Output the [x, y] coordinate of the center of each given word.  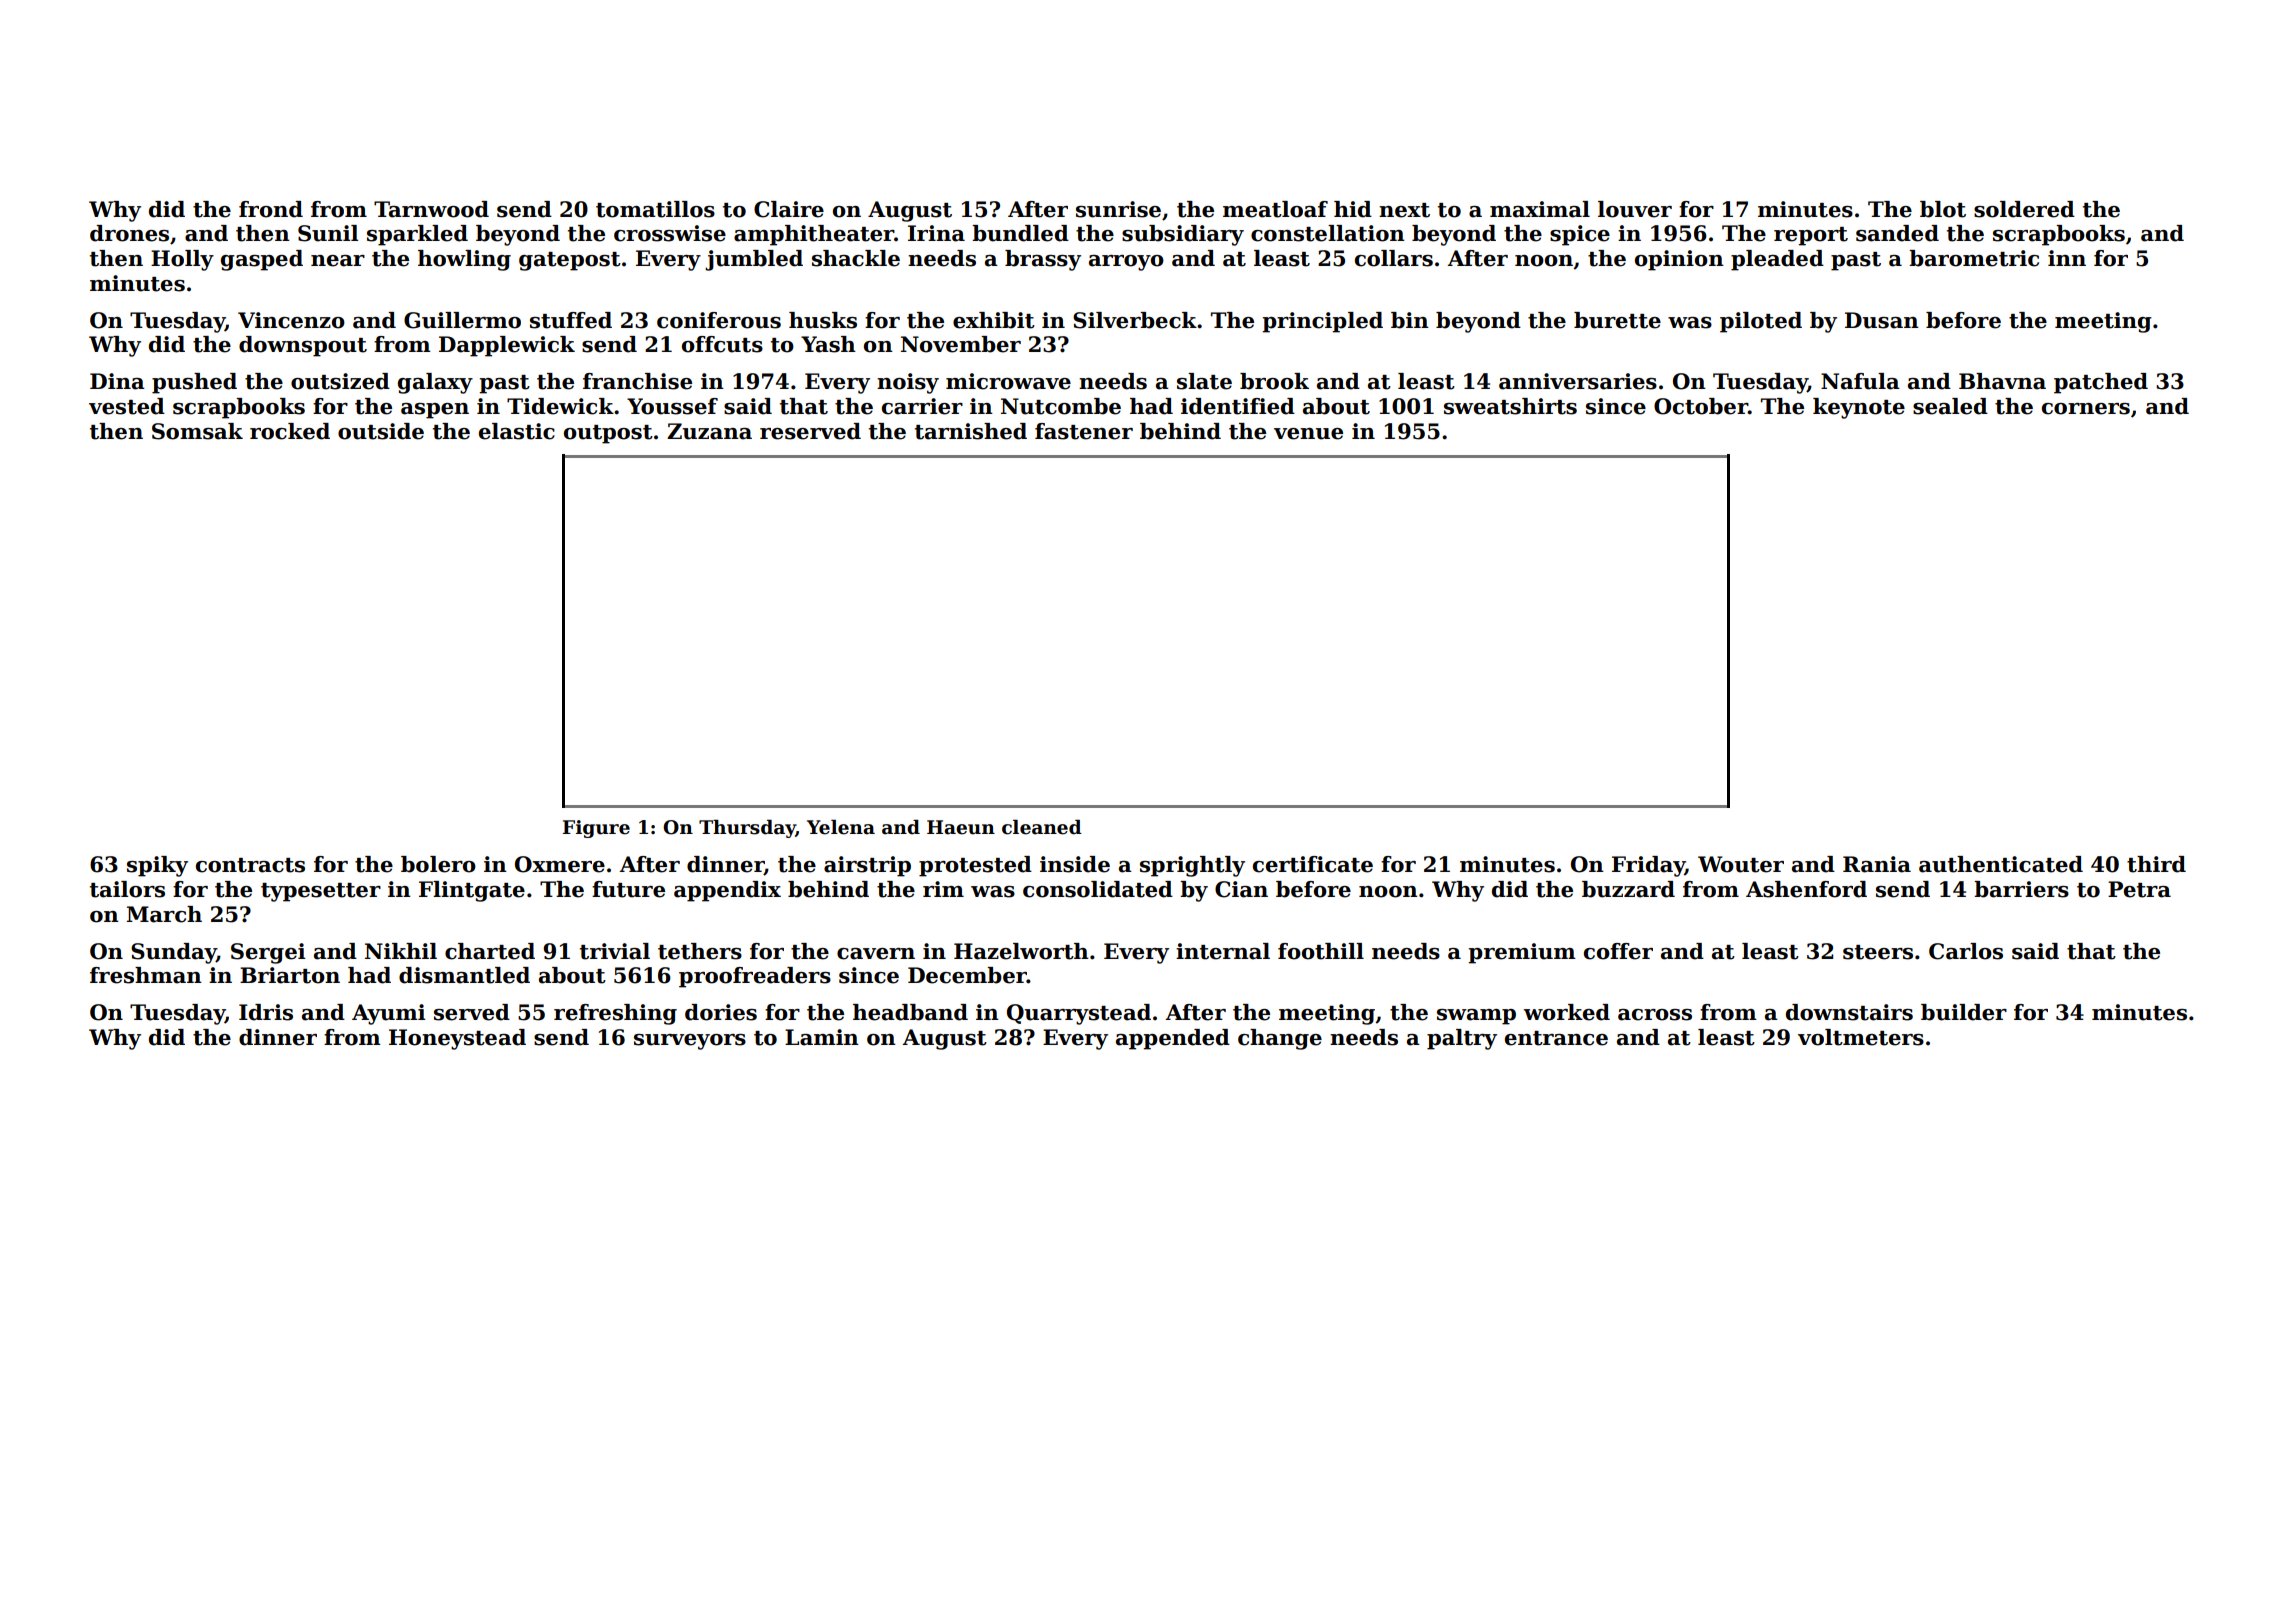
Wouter [1741, 864]
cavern [876, 954]
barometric [1974, 258]
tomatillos [655, 209]
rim [943, 889]
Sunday [174, 953]
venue [1308, 434]
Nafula [1860, 381]
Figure [596, 829]
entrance [1556, 1038]
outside [381, 431]
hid [1353, 209]
